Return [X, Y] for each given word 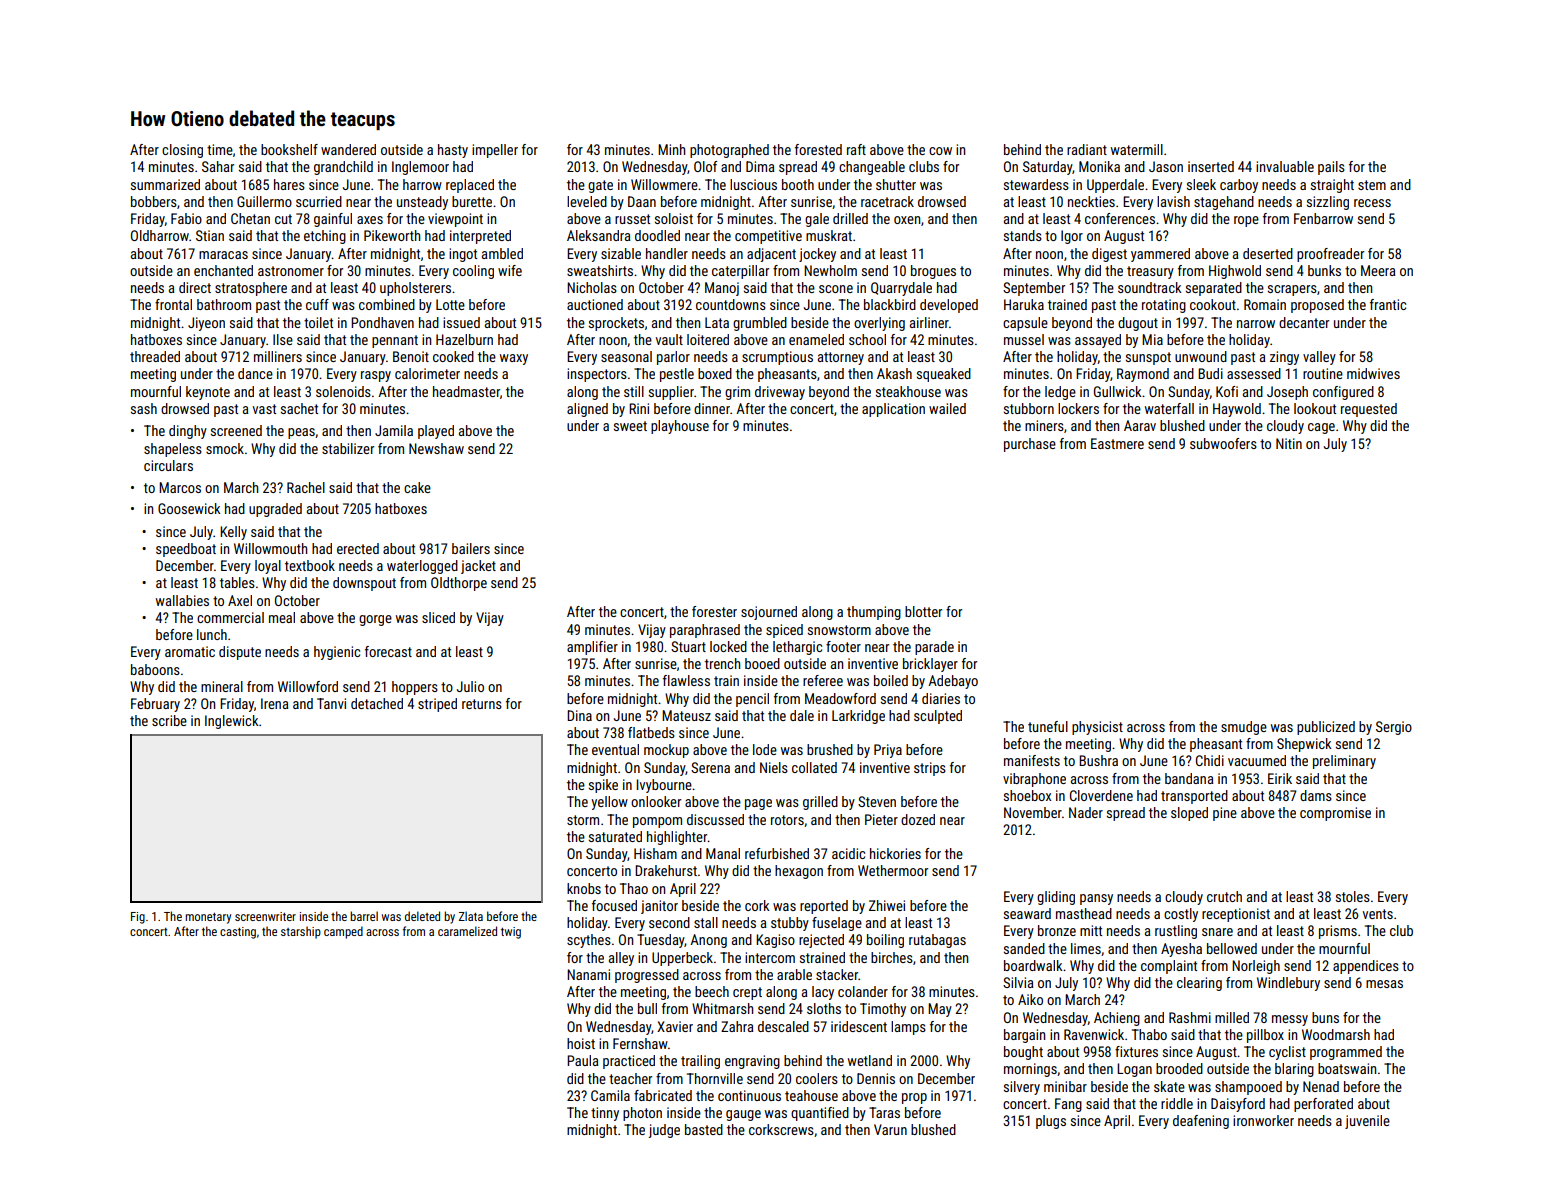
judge [664, 1131]
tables [237, 582]
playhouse [680, 427]
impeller [495, 151]
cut [283, 219]
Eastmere [1117, 443]
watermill [1137, 149]
